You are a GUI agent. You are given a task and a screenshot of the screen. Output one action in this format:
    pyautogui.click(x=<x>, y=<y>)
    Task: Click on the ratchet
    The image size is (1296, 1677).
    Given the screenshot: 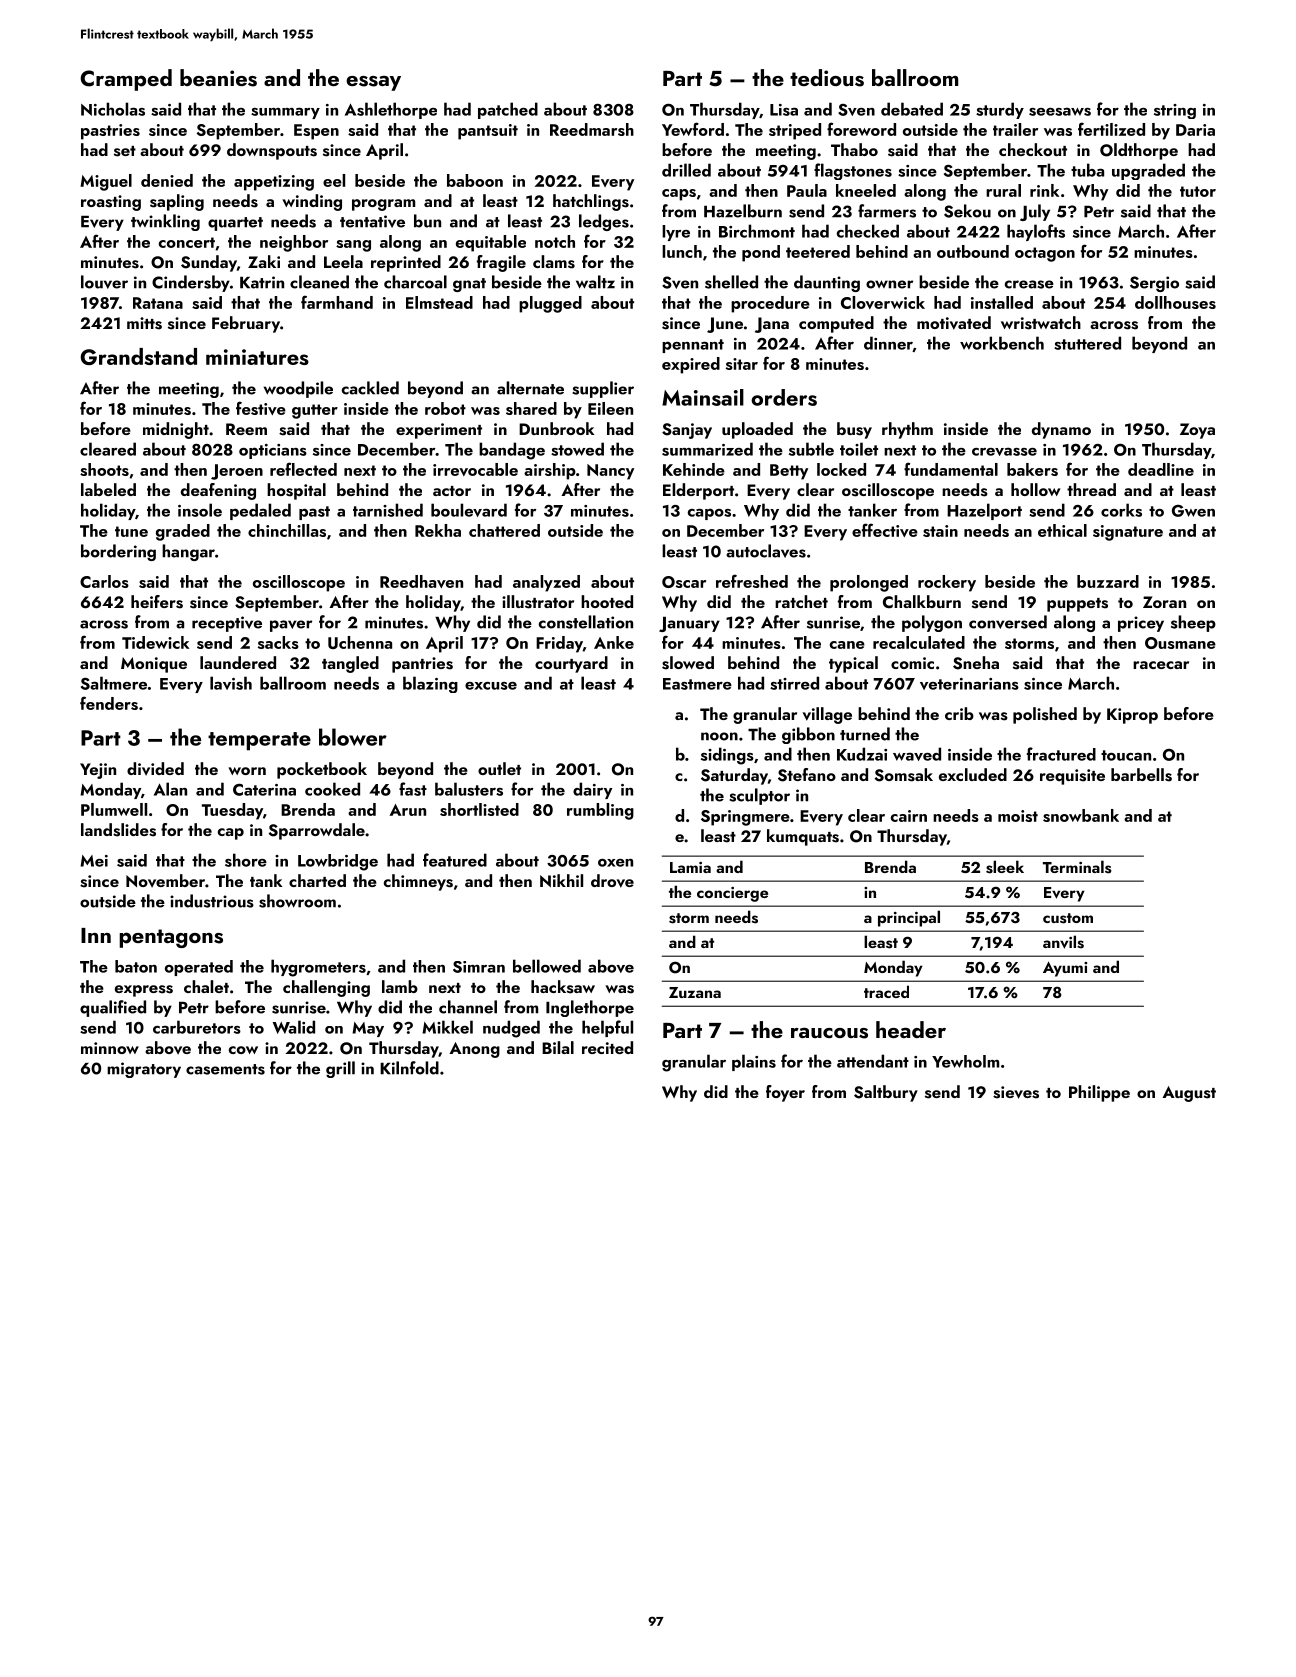 What is the action you would take?
    pyautogui.click(x=801, y=601)
